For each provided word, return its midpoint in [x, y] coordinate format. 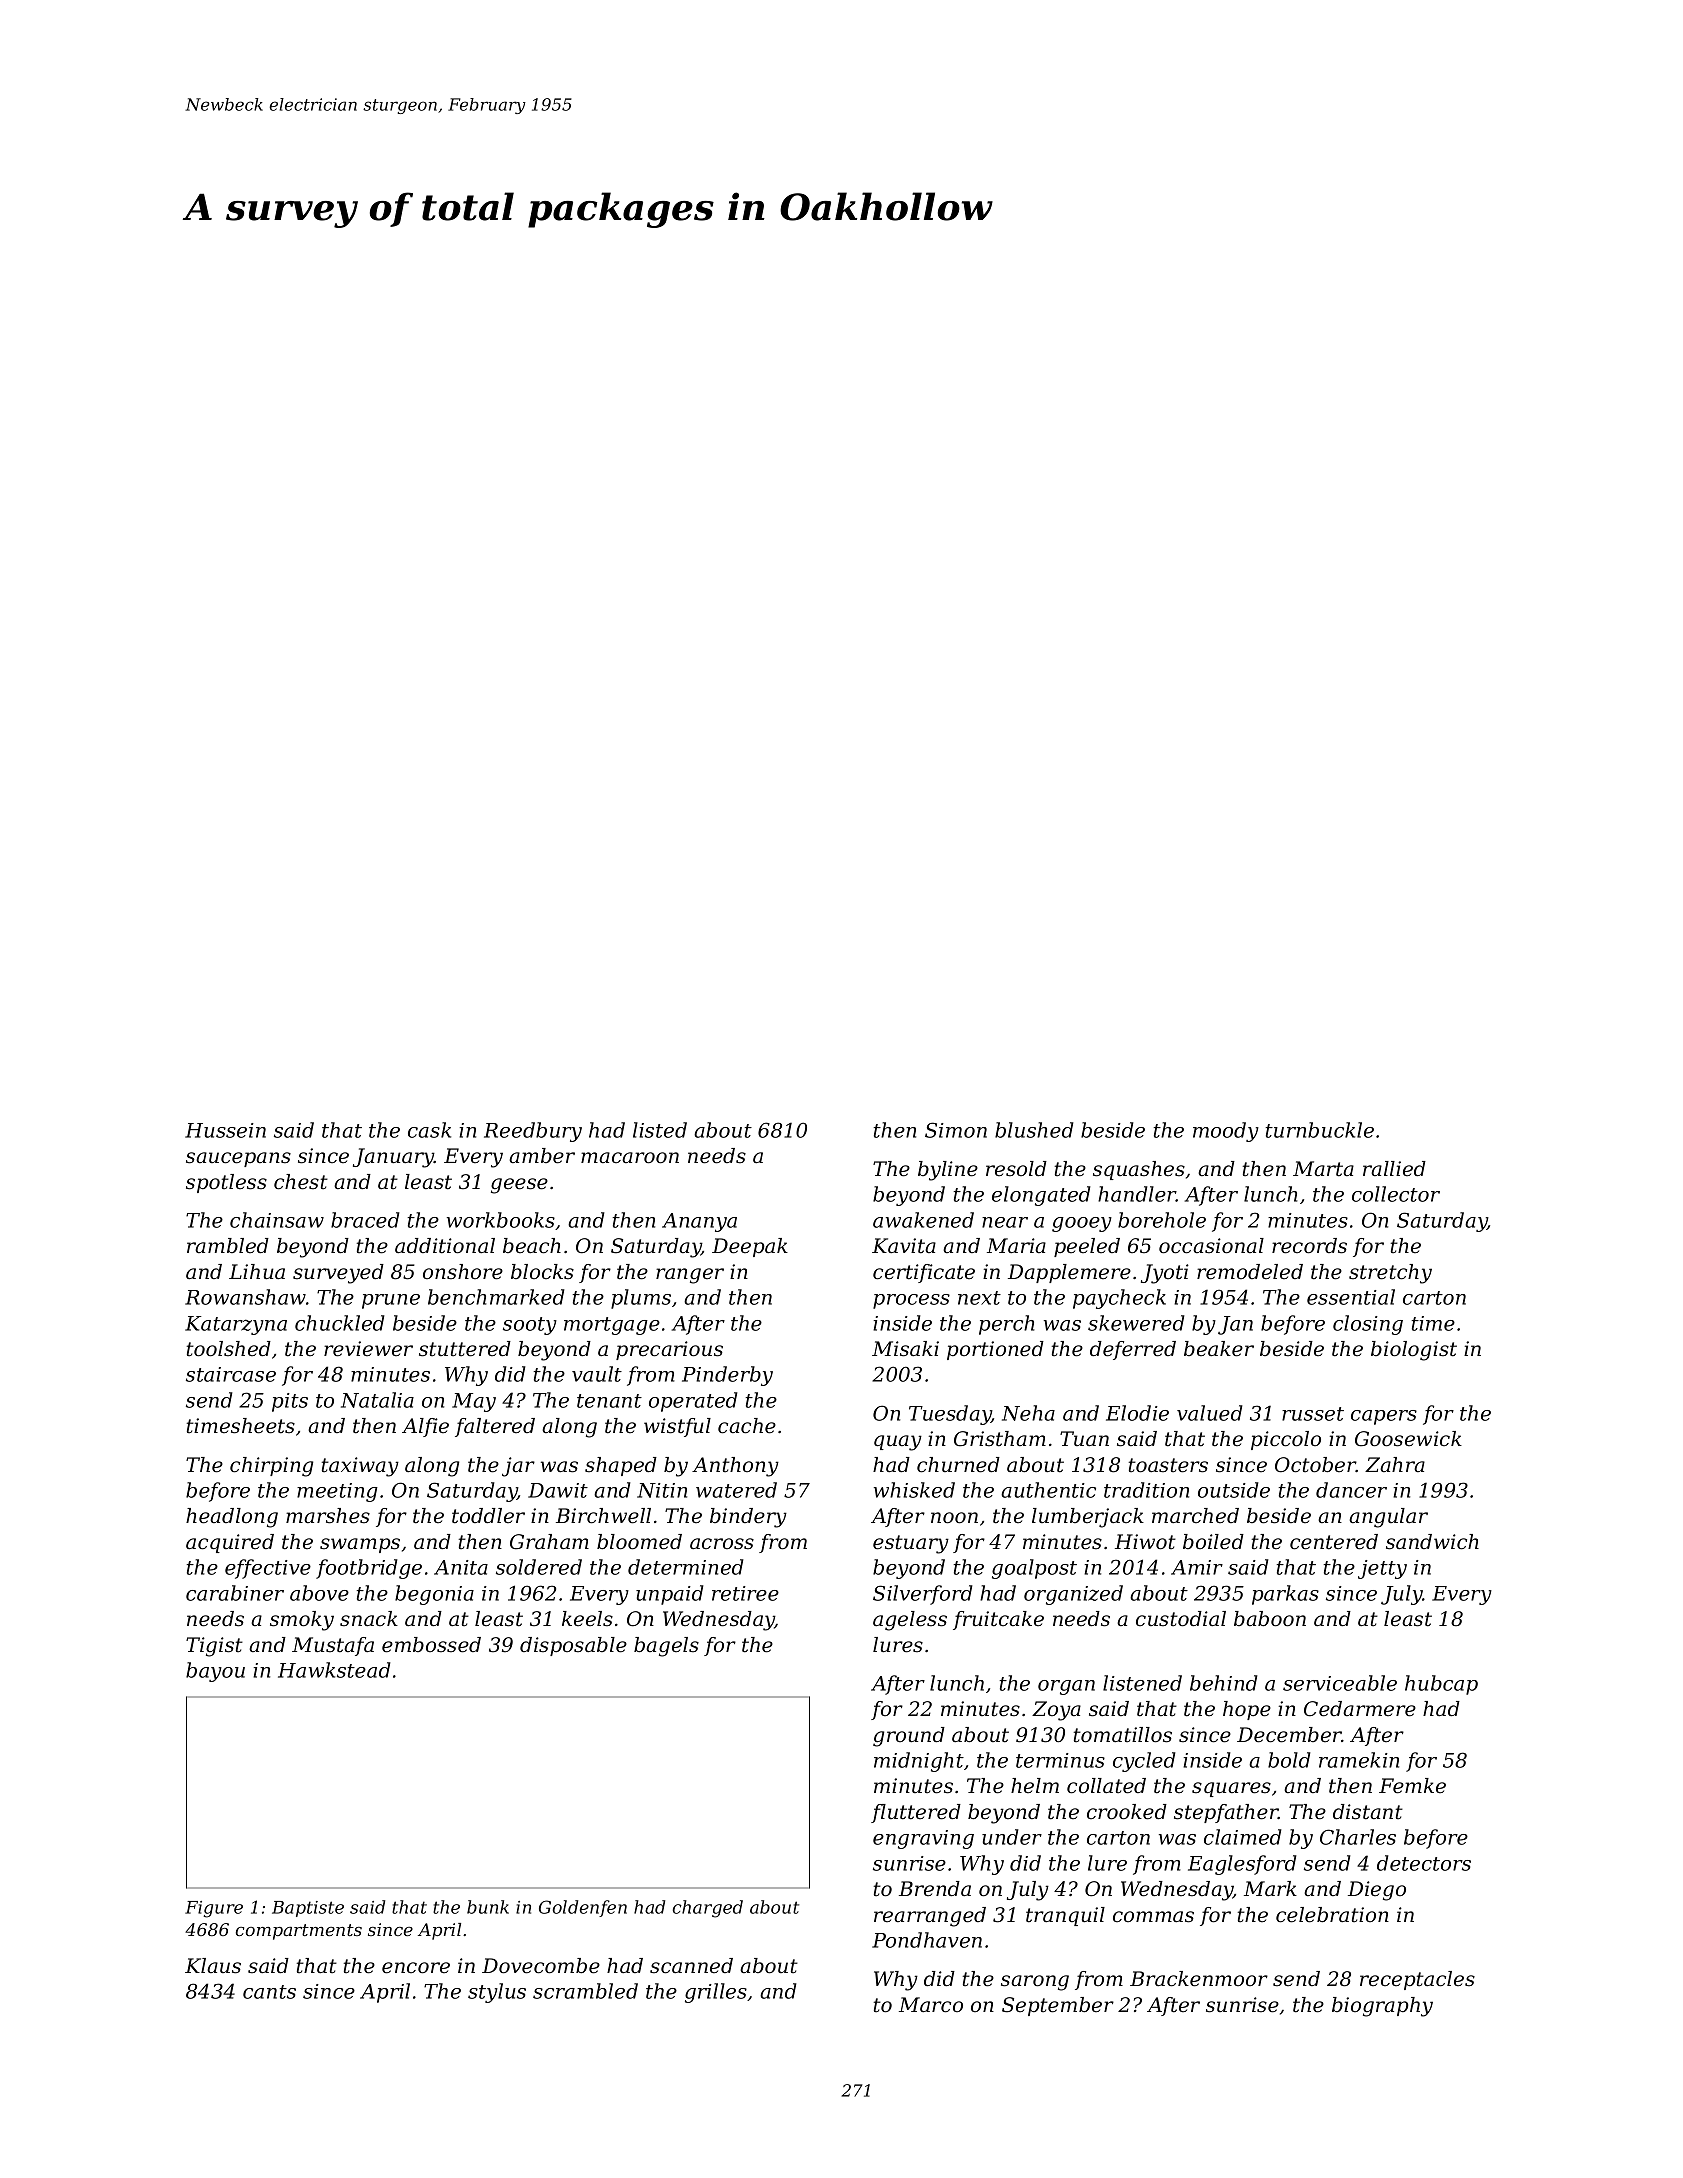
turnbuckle [1320, 1130]
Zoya [1056, 1711]
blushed [1034, 1130]
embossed [431, 1645]
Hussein [225, 1130]
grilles [716, 1993]
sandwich [1432, 1542]
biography [1382, 2007]
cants [269, 1992]
